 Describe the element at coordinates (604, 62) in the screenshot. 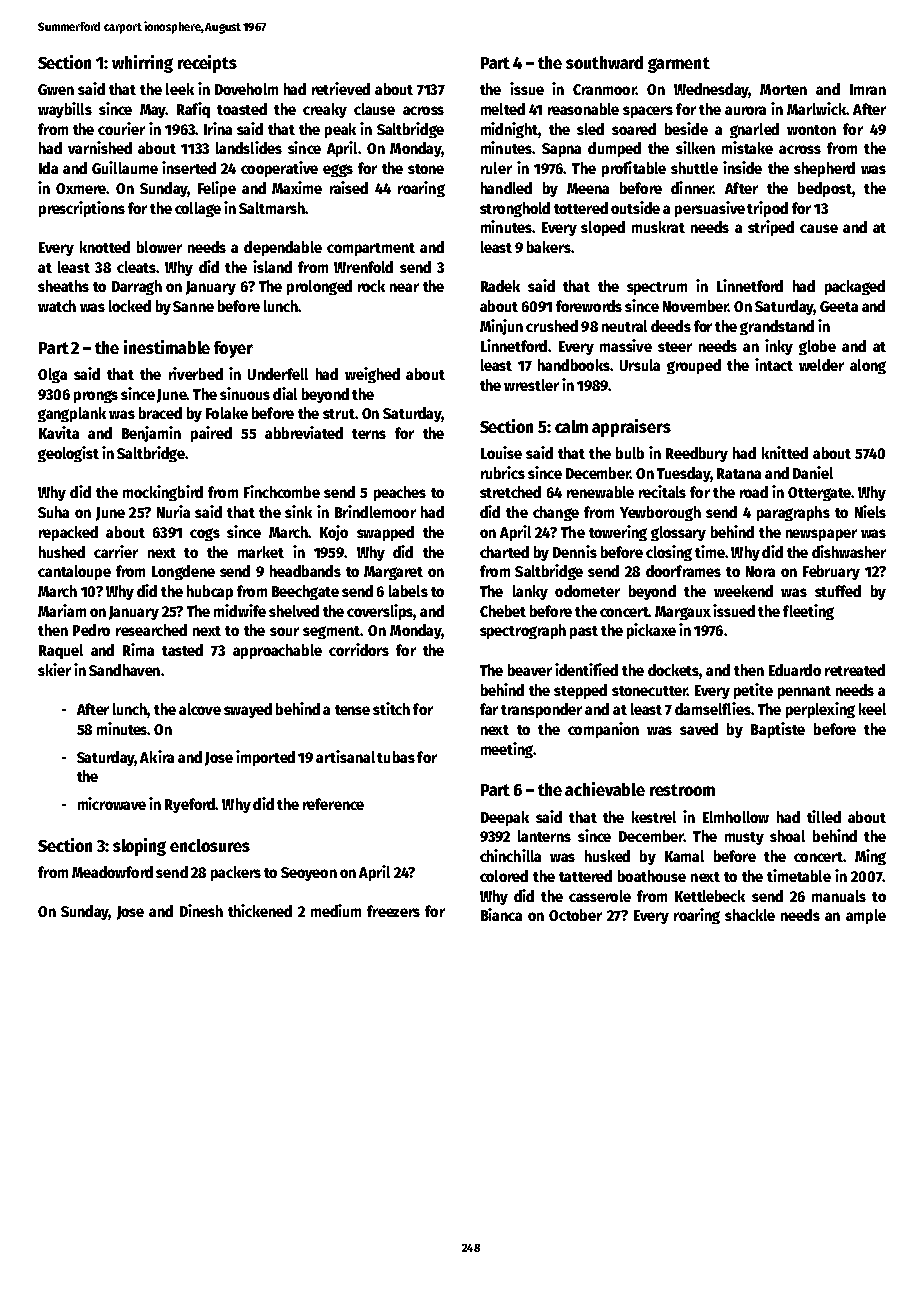

I see `southward` at that location.
